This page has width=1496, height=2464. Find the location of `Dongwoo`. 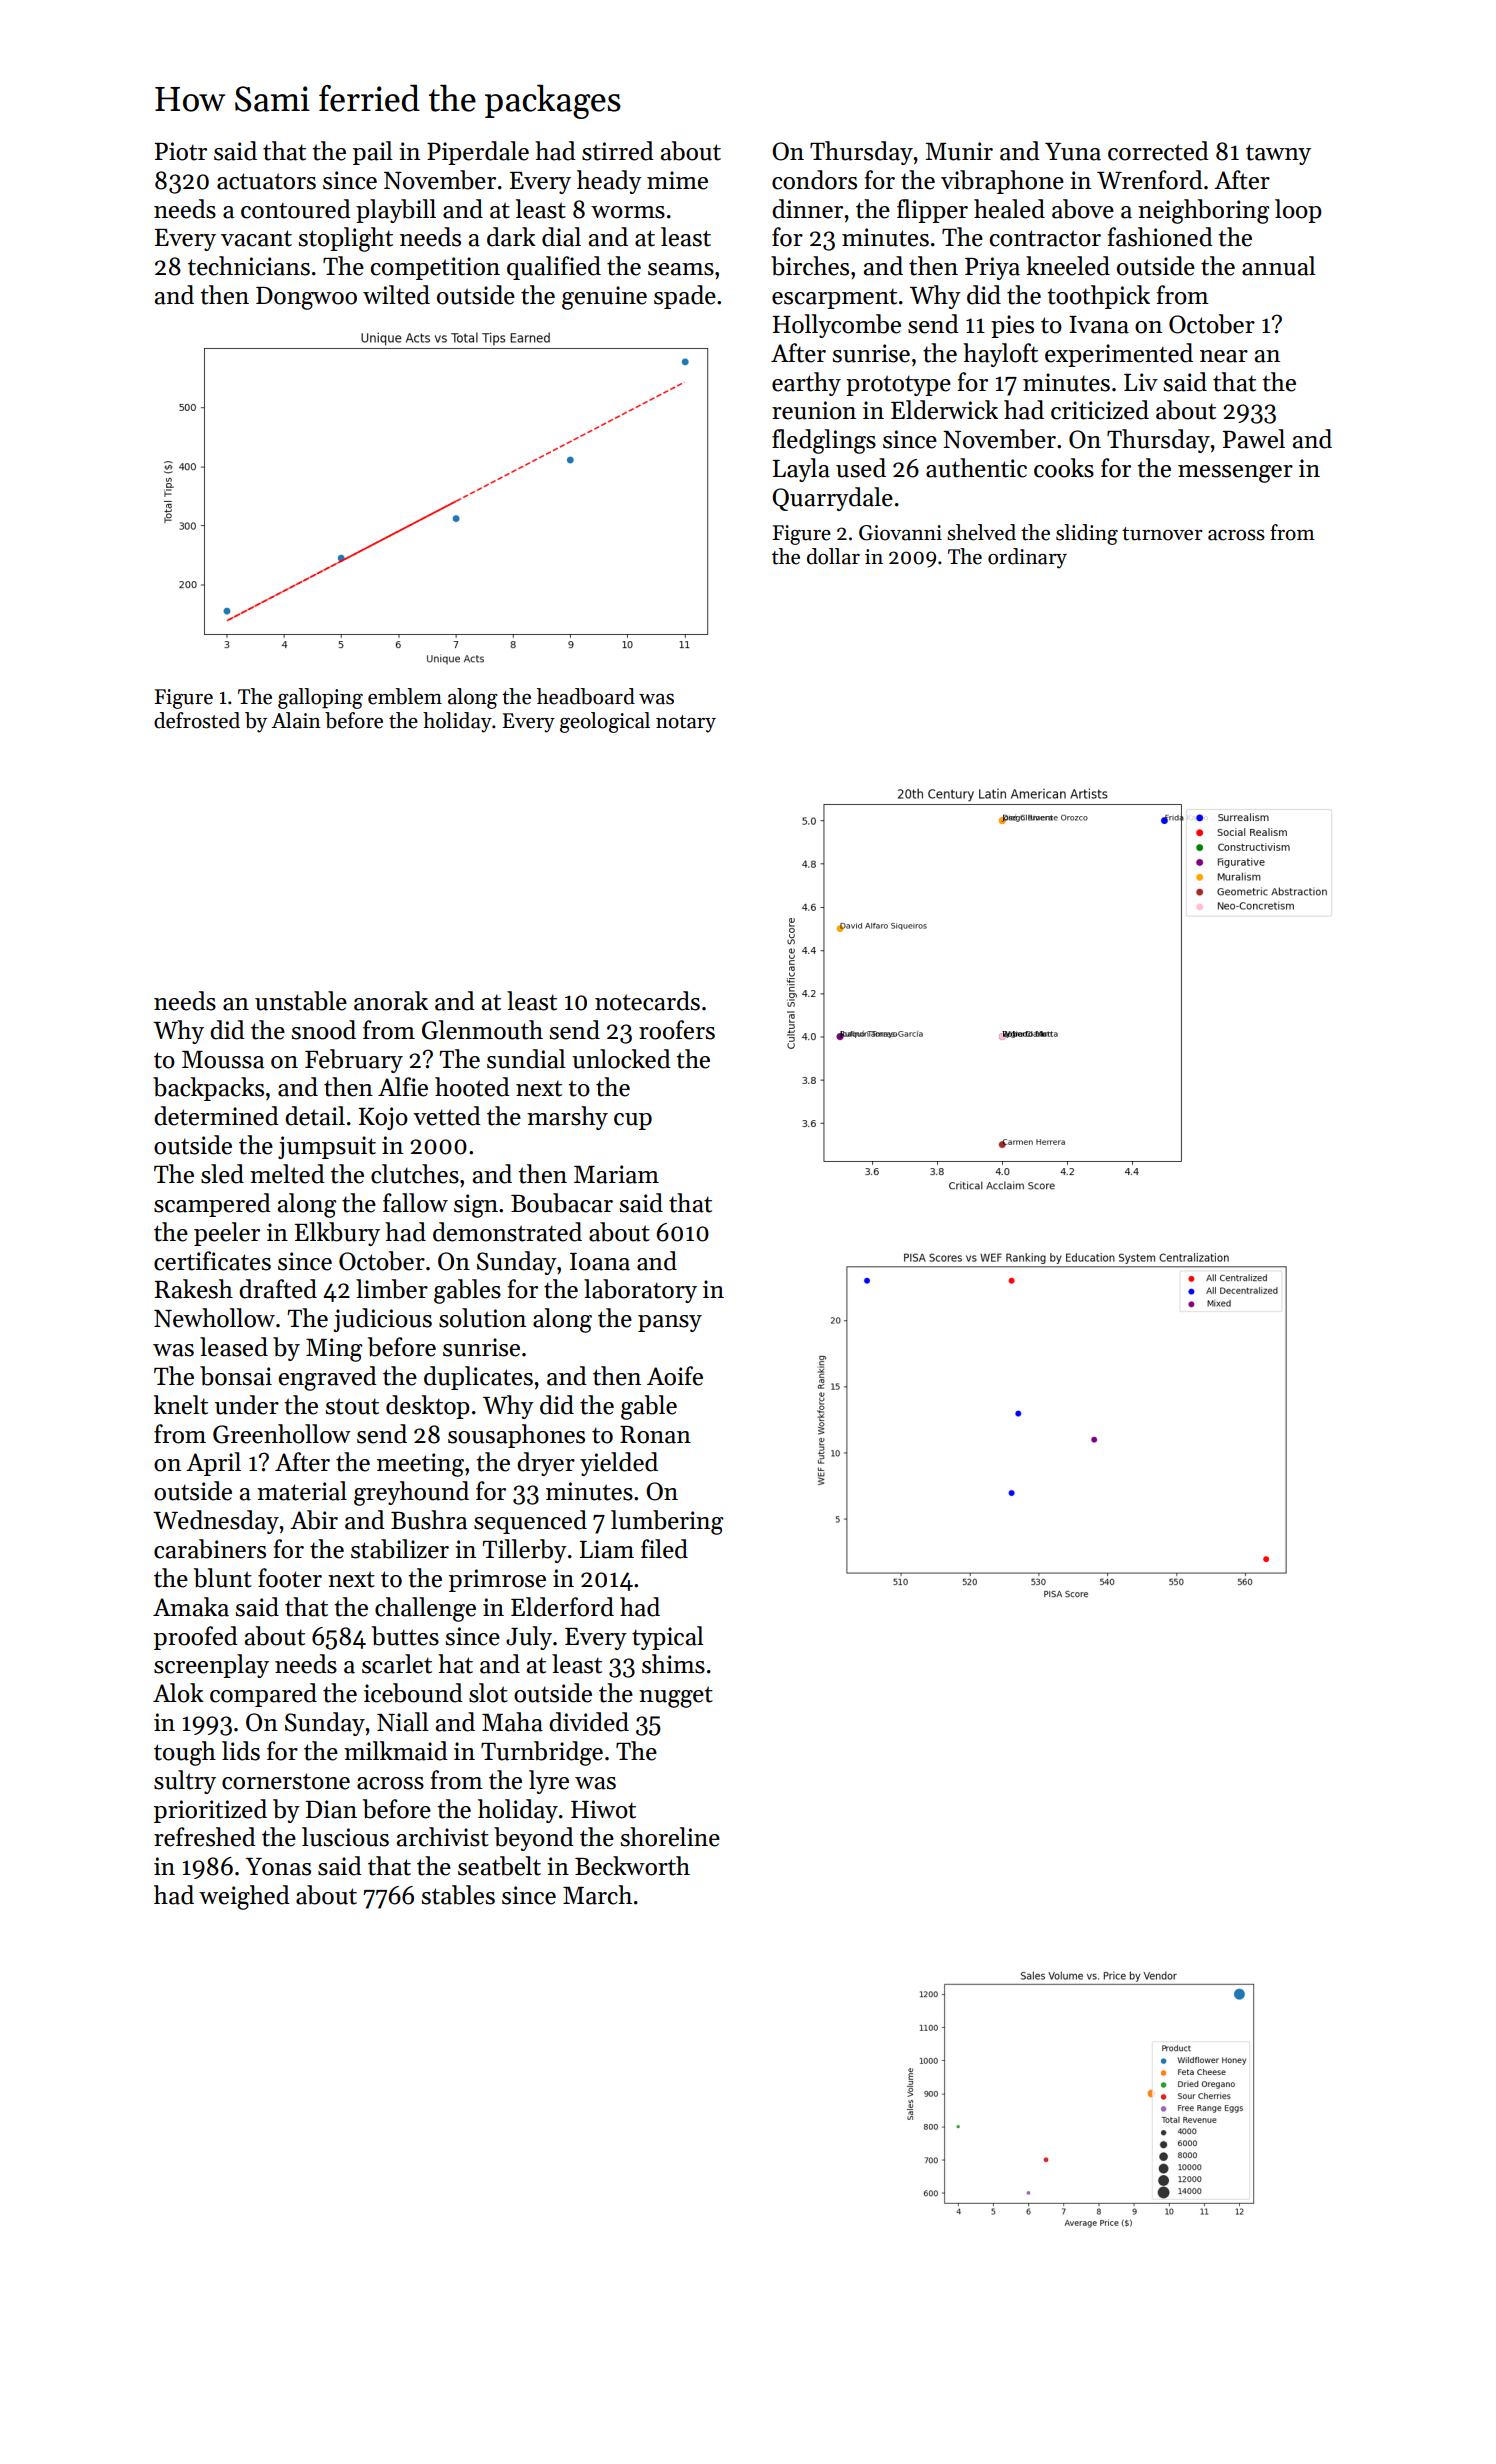

Dongwoo is located at coordinates (306, 298).
